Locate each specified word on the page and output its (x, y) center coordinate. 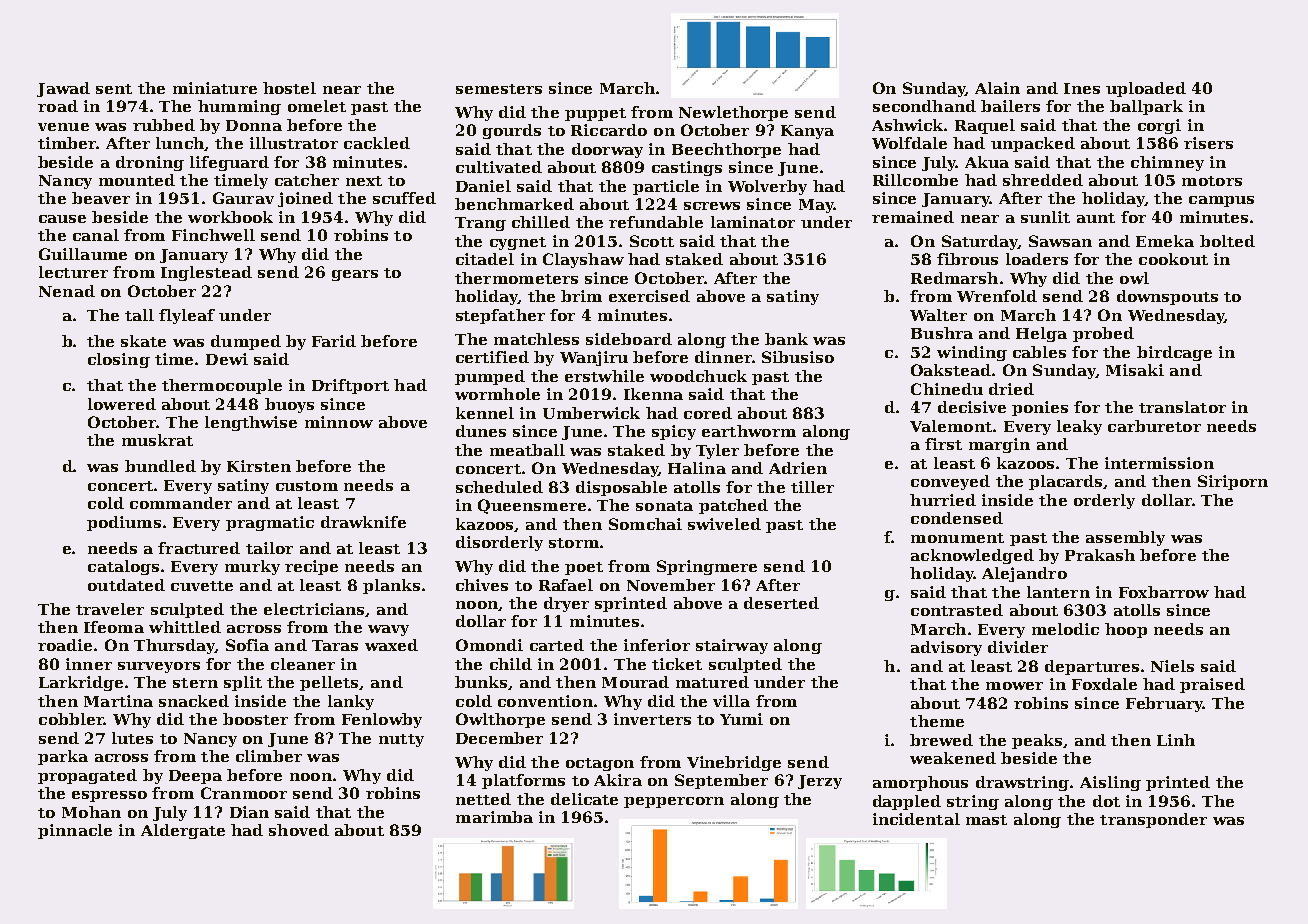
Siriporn (1233, 482)
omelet (317, 106)
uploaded (1146, 89)
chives (482, 585)
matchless (536, 339)
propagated (87, 776)
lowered (122, 404)
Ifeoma (114, 627)
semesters (499, 89)
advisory (946, 648)
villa (731, 701)
